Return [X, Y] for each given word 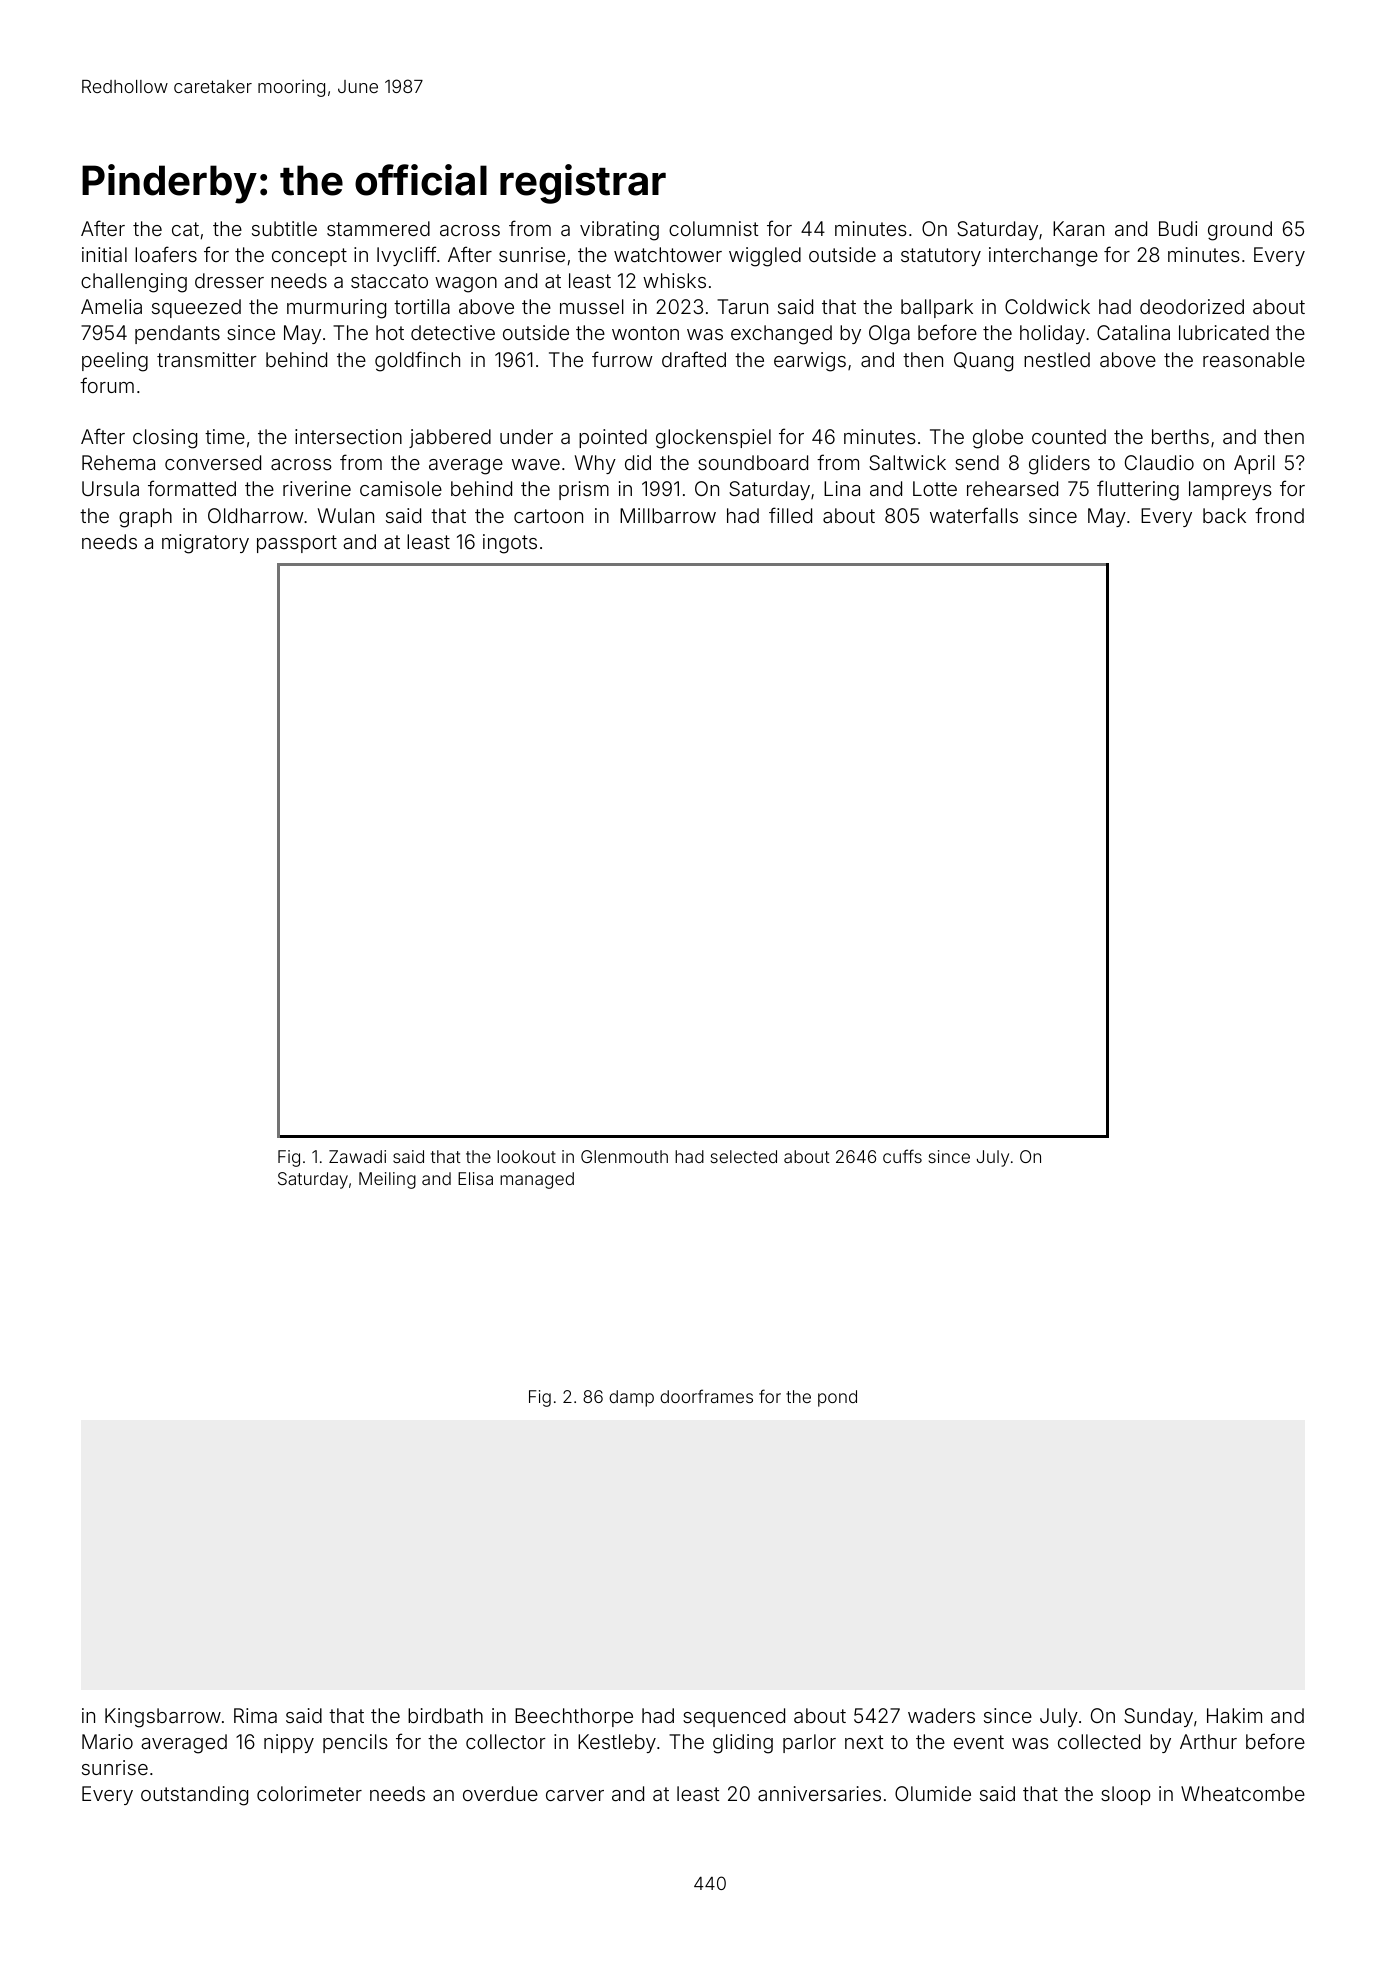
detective [453, 332]
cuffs [902, 1156]
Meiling [387, 1180]
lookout [526, 1156]
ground [1240, 231]
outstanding [194, 1796]
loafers [166, 254]
